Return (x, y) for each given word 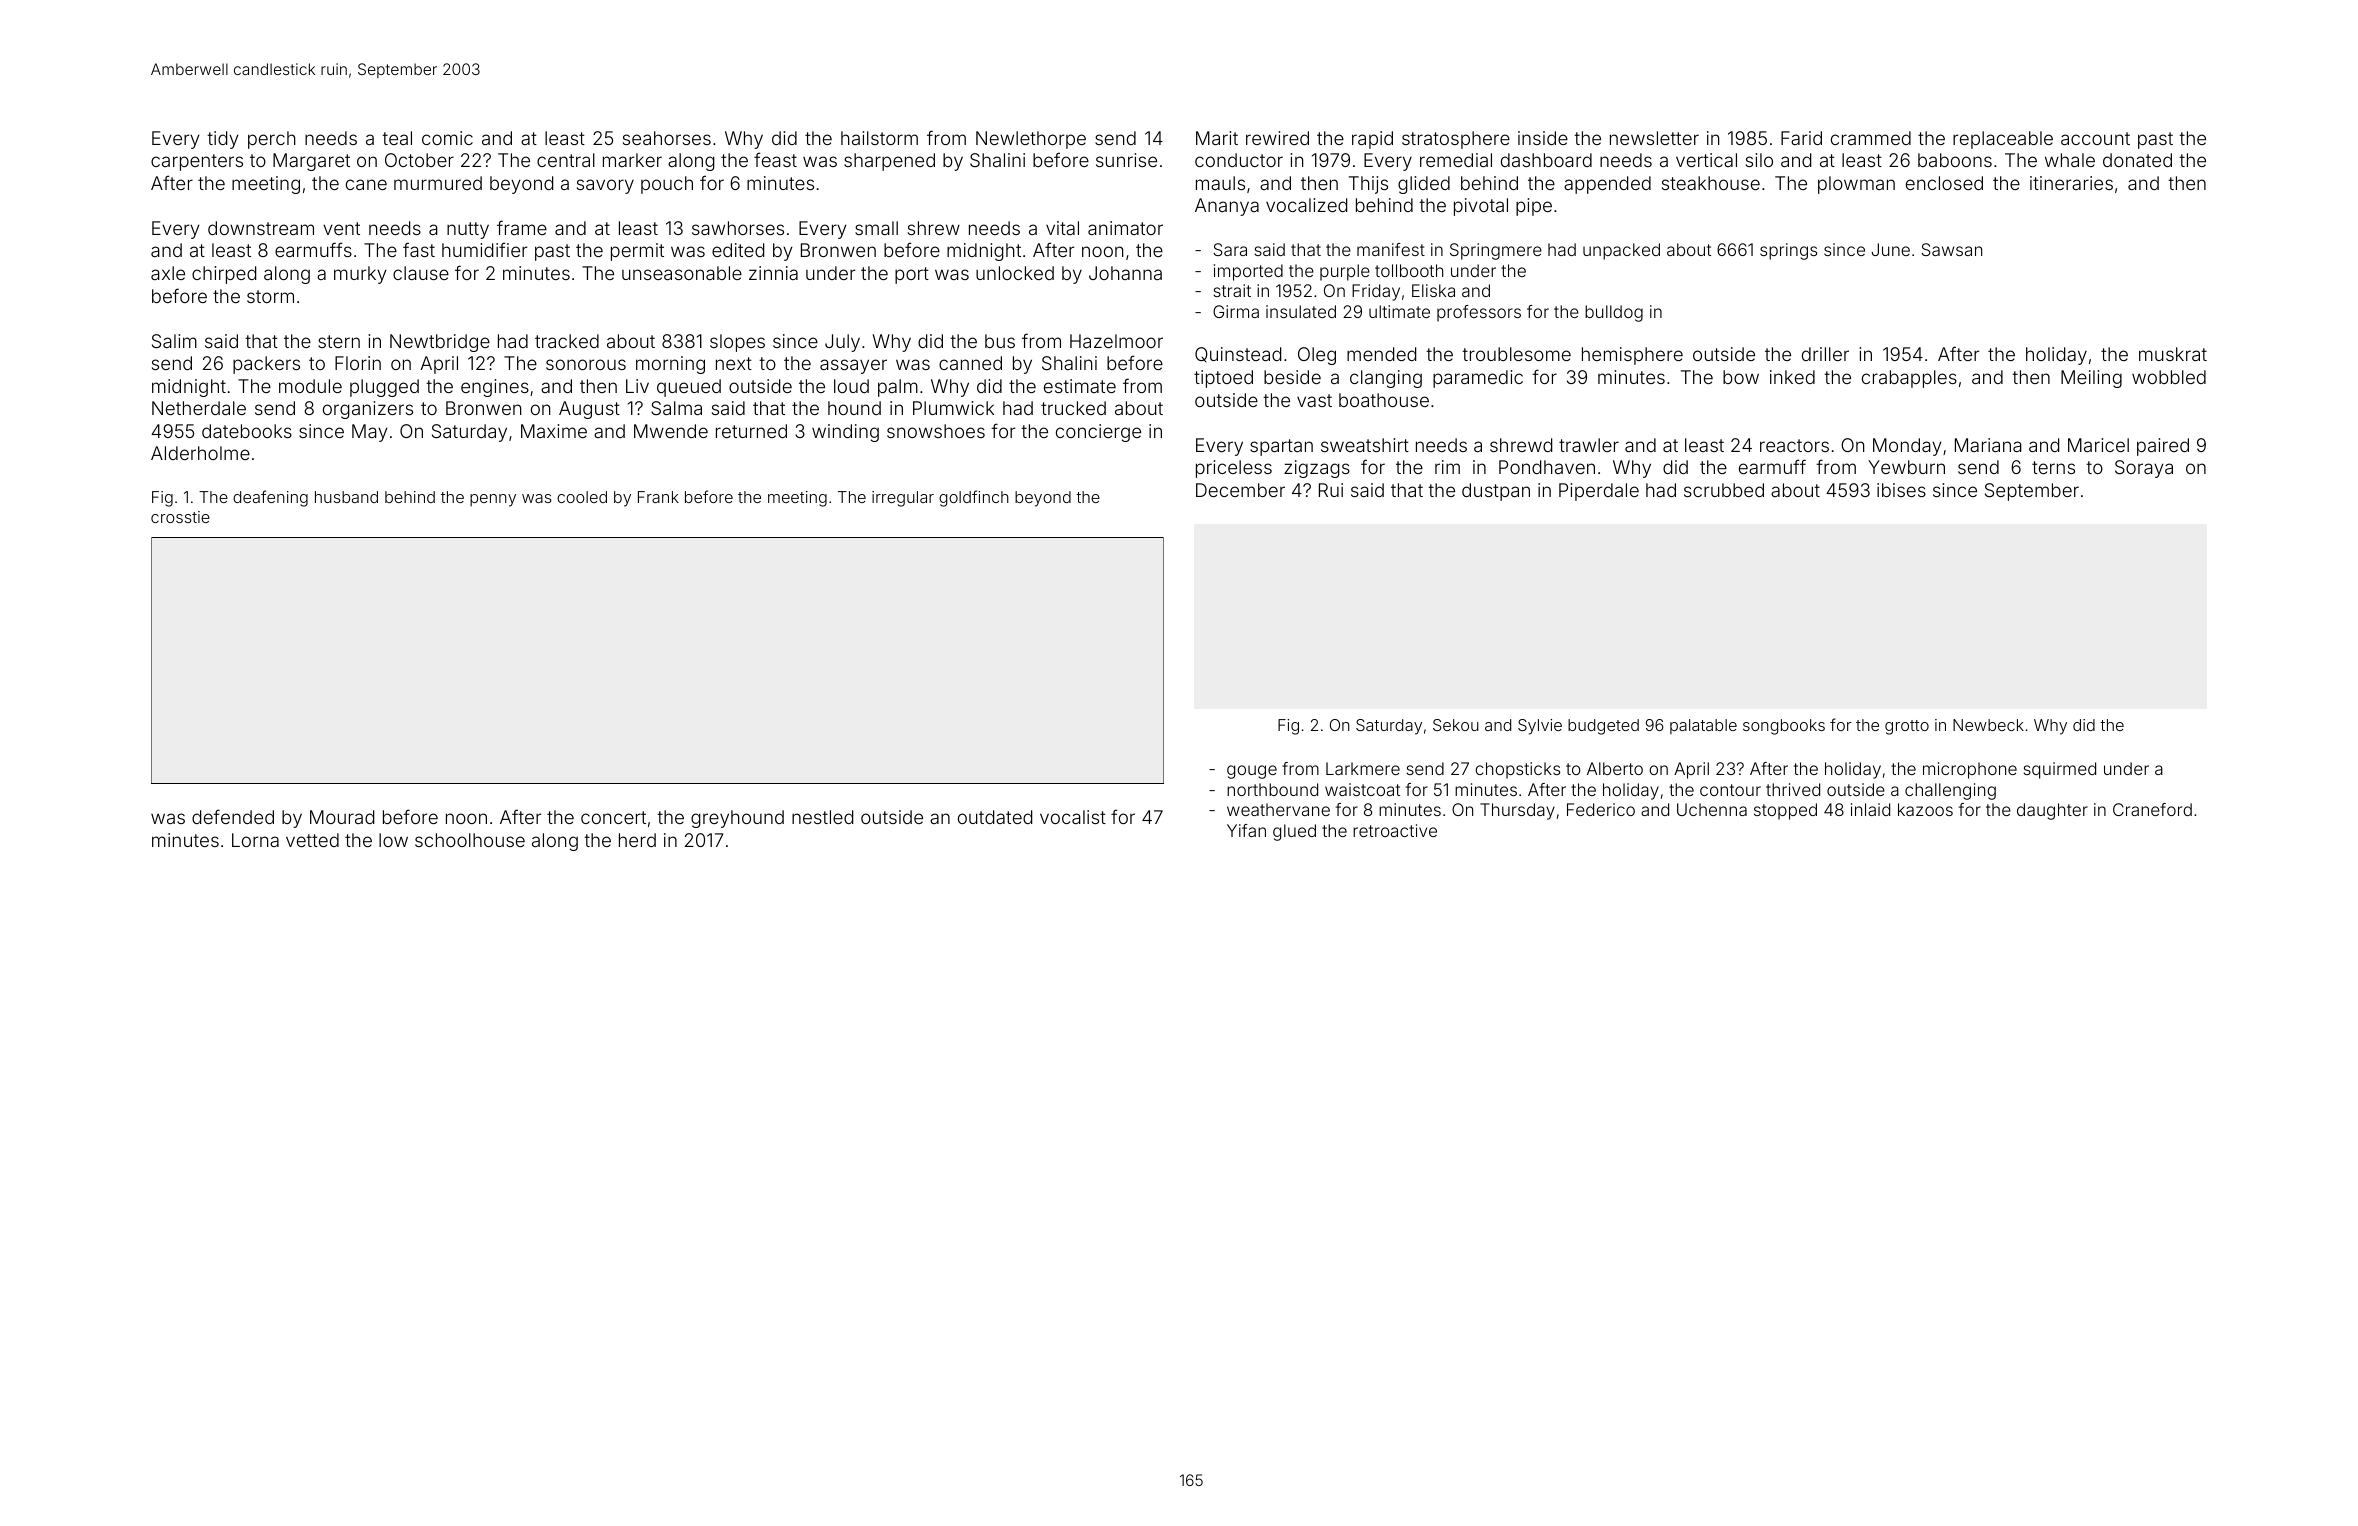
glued (1294, 832)
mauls (1220, 183)
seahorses (667, 138)
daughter (2052, 811)
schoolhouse (470, 840)
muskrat (2173, 354)
